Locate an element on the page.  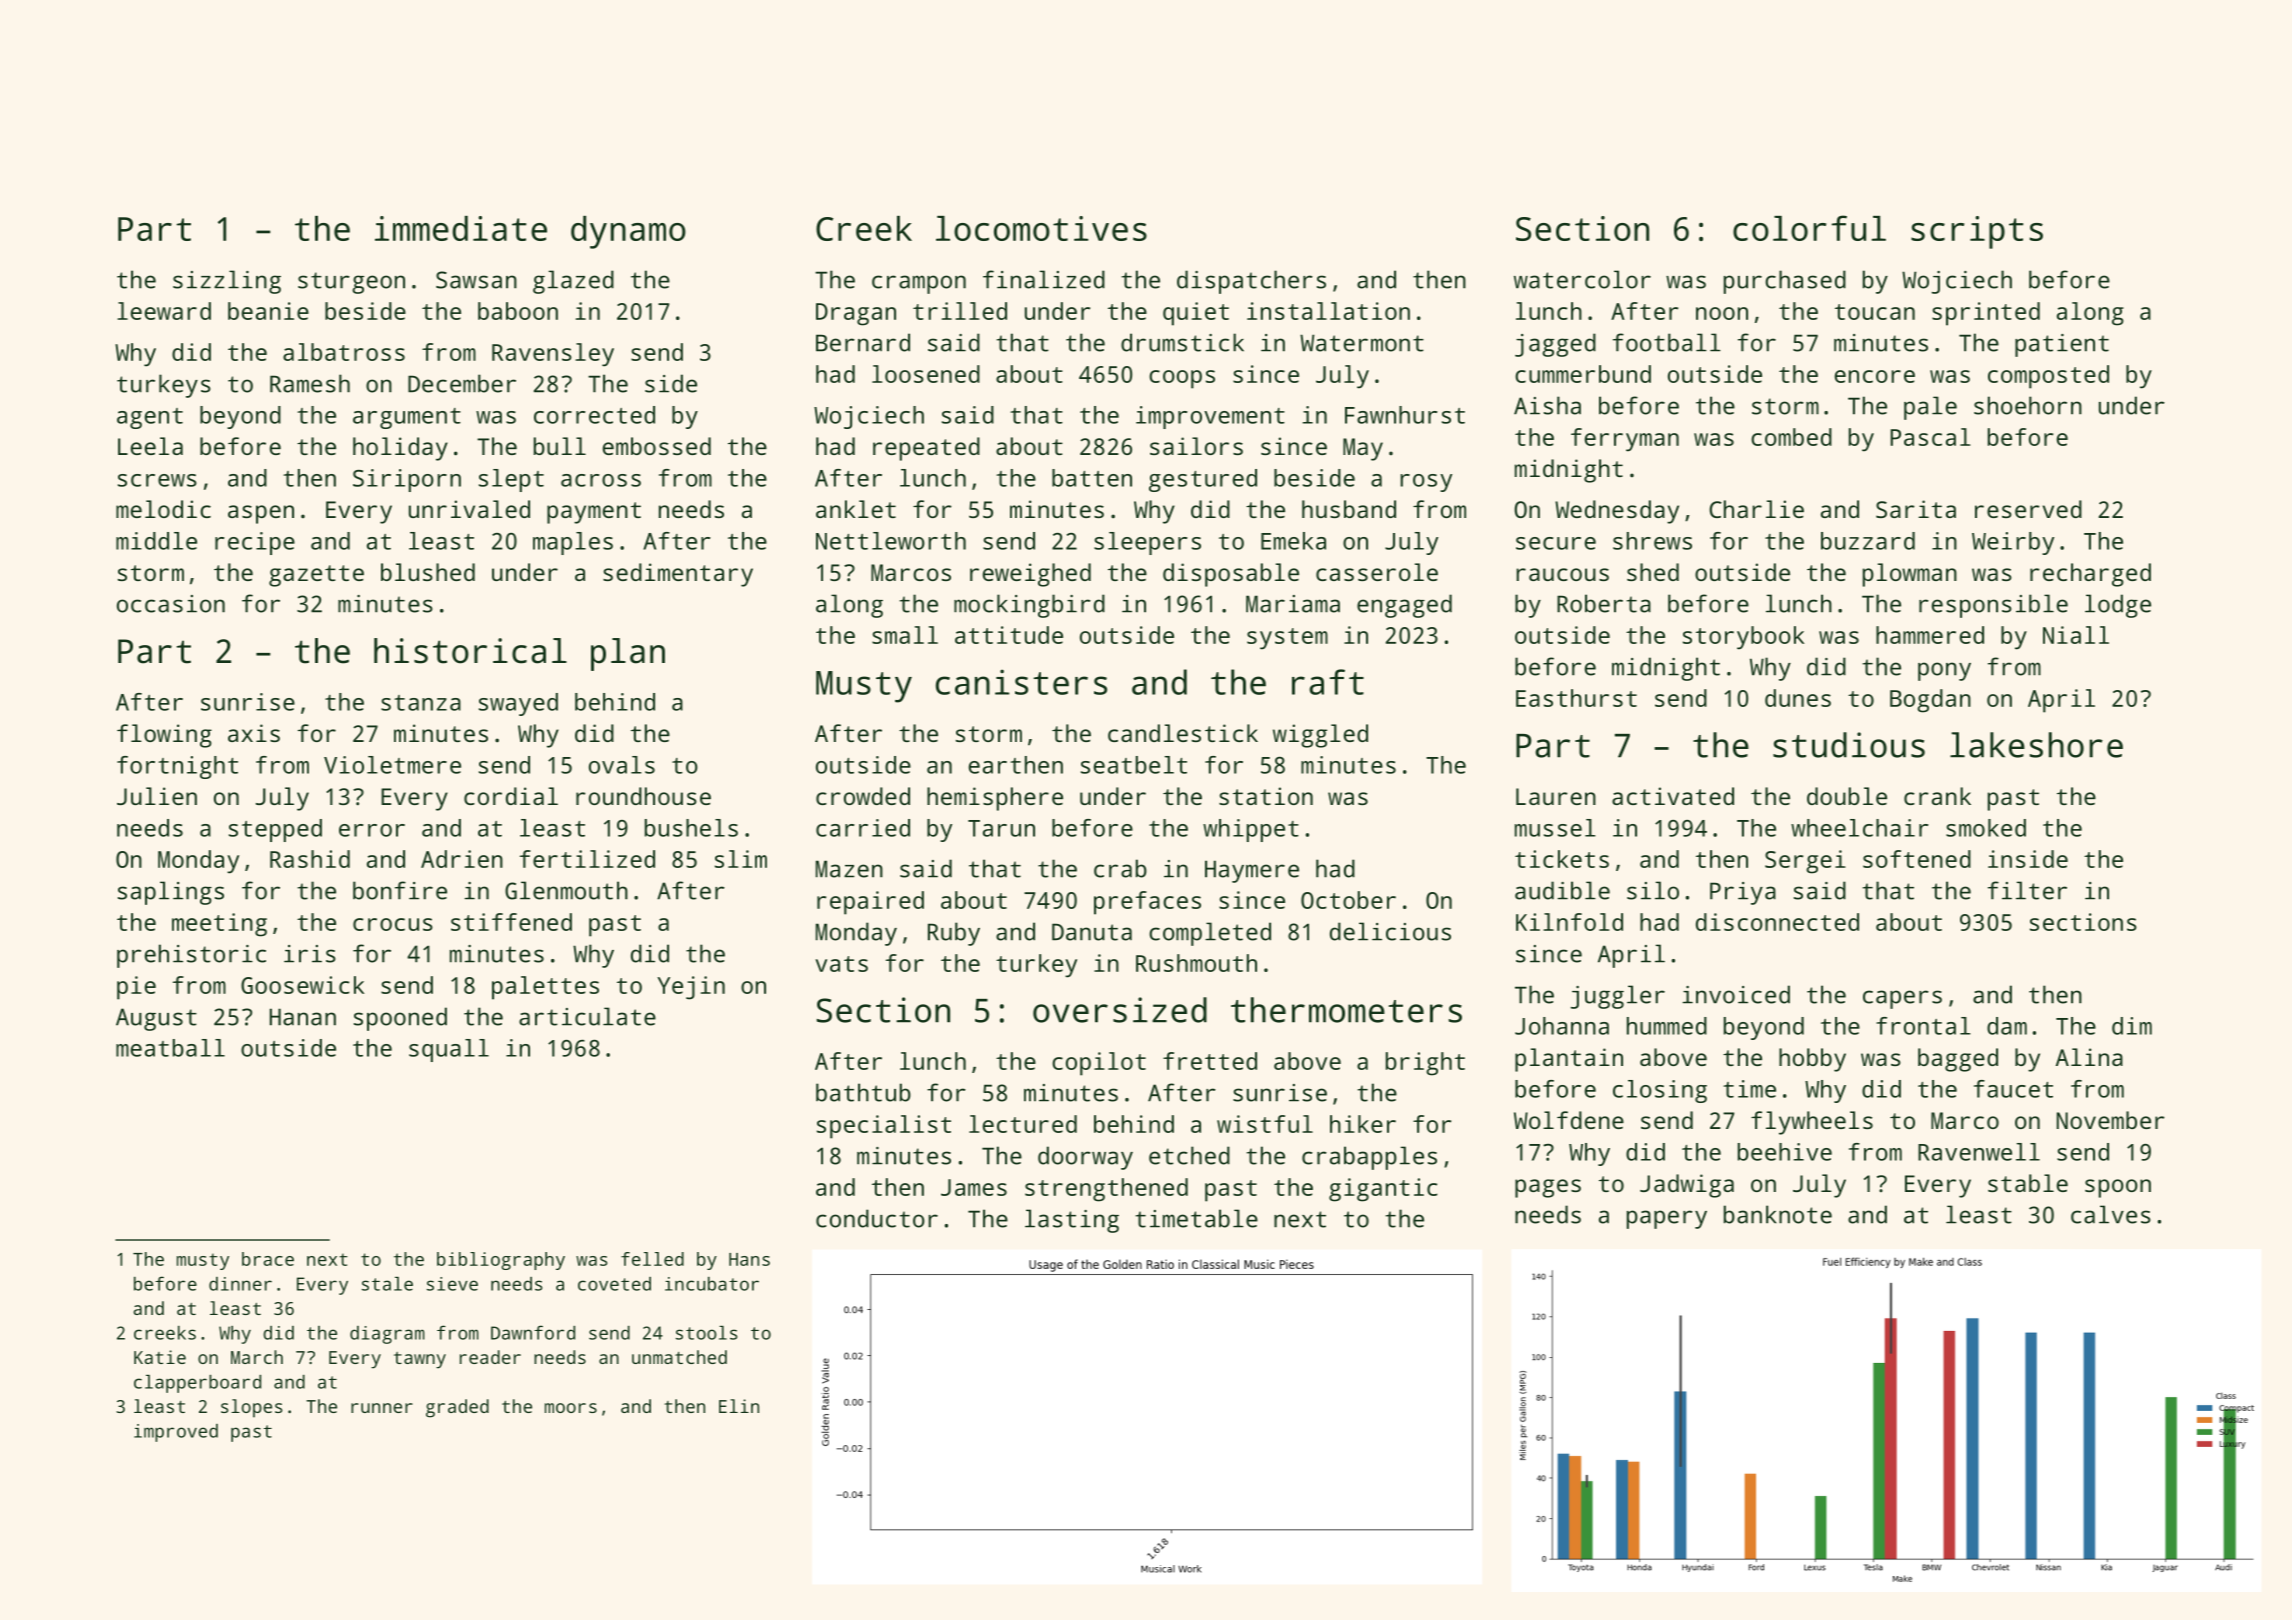
lakeshore is located at coordinates (2036, 745).
